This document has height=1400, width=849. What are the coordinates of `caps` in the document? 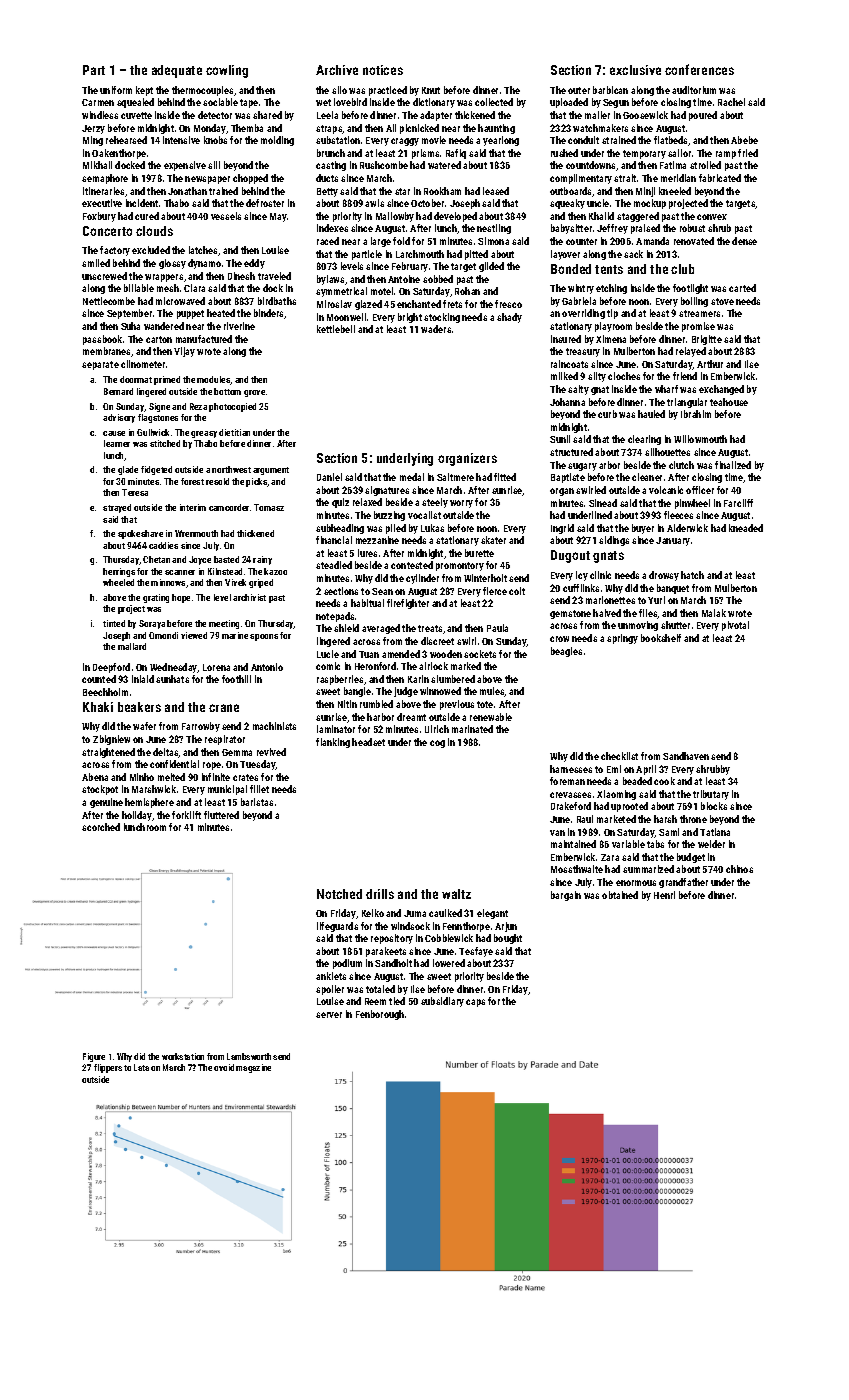 It's located at (475, 1003).
